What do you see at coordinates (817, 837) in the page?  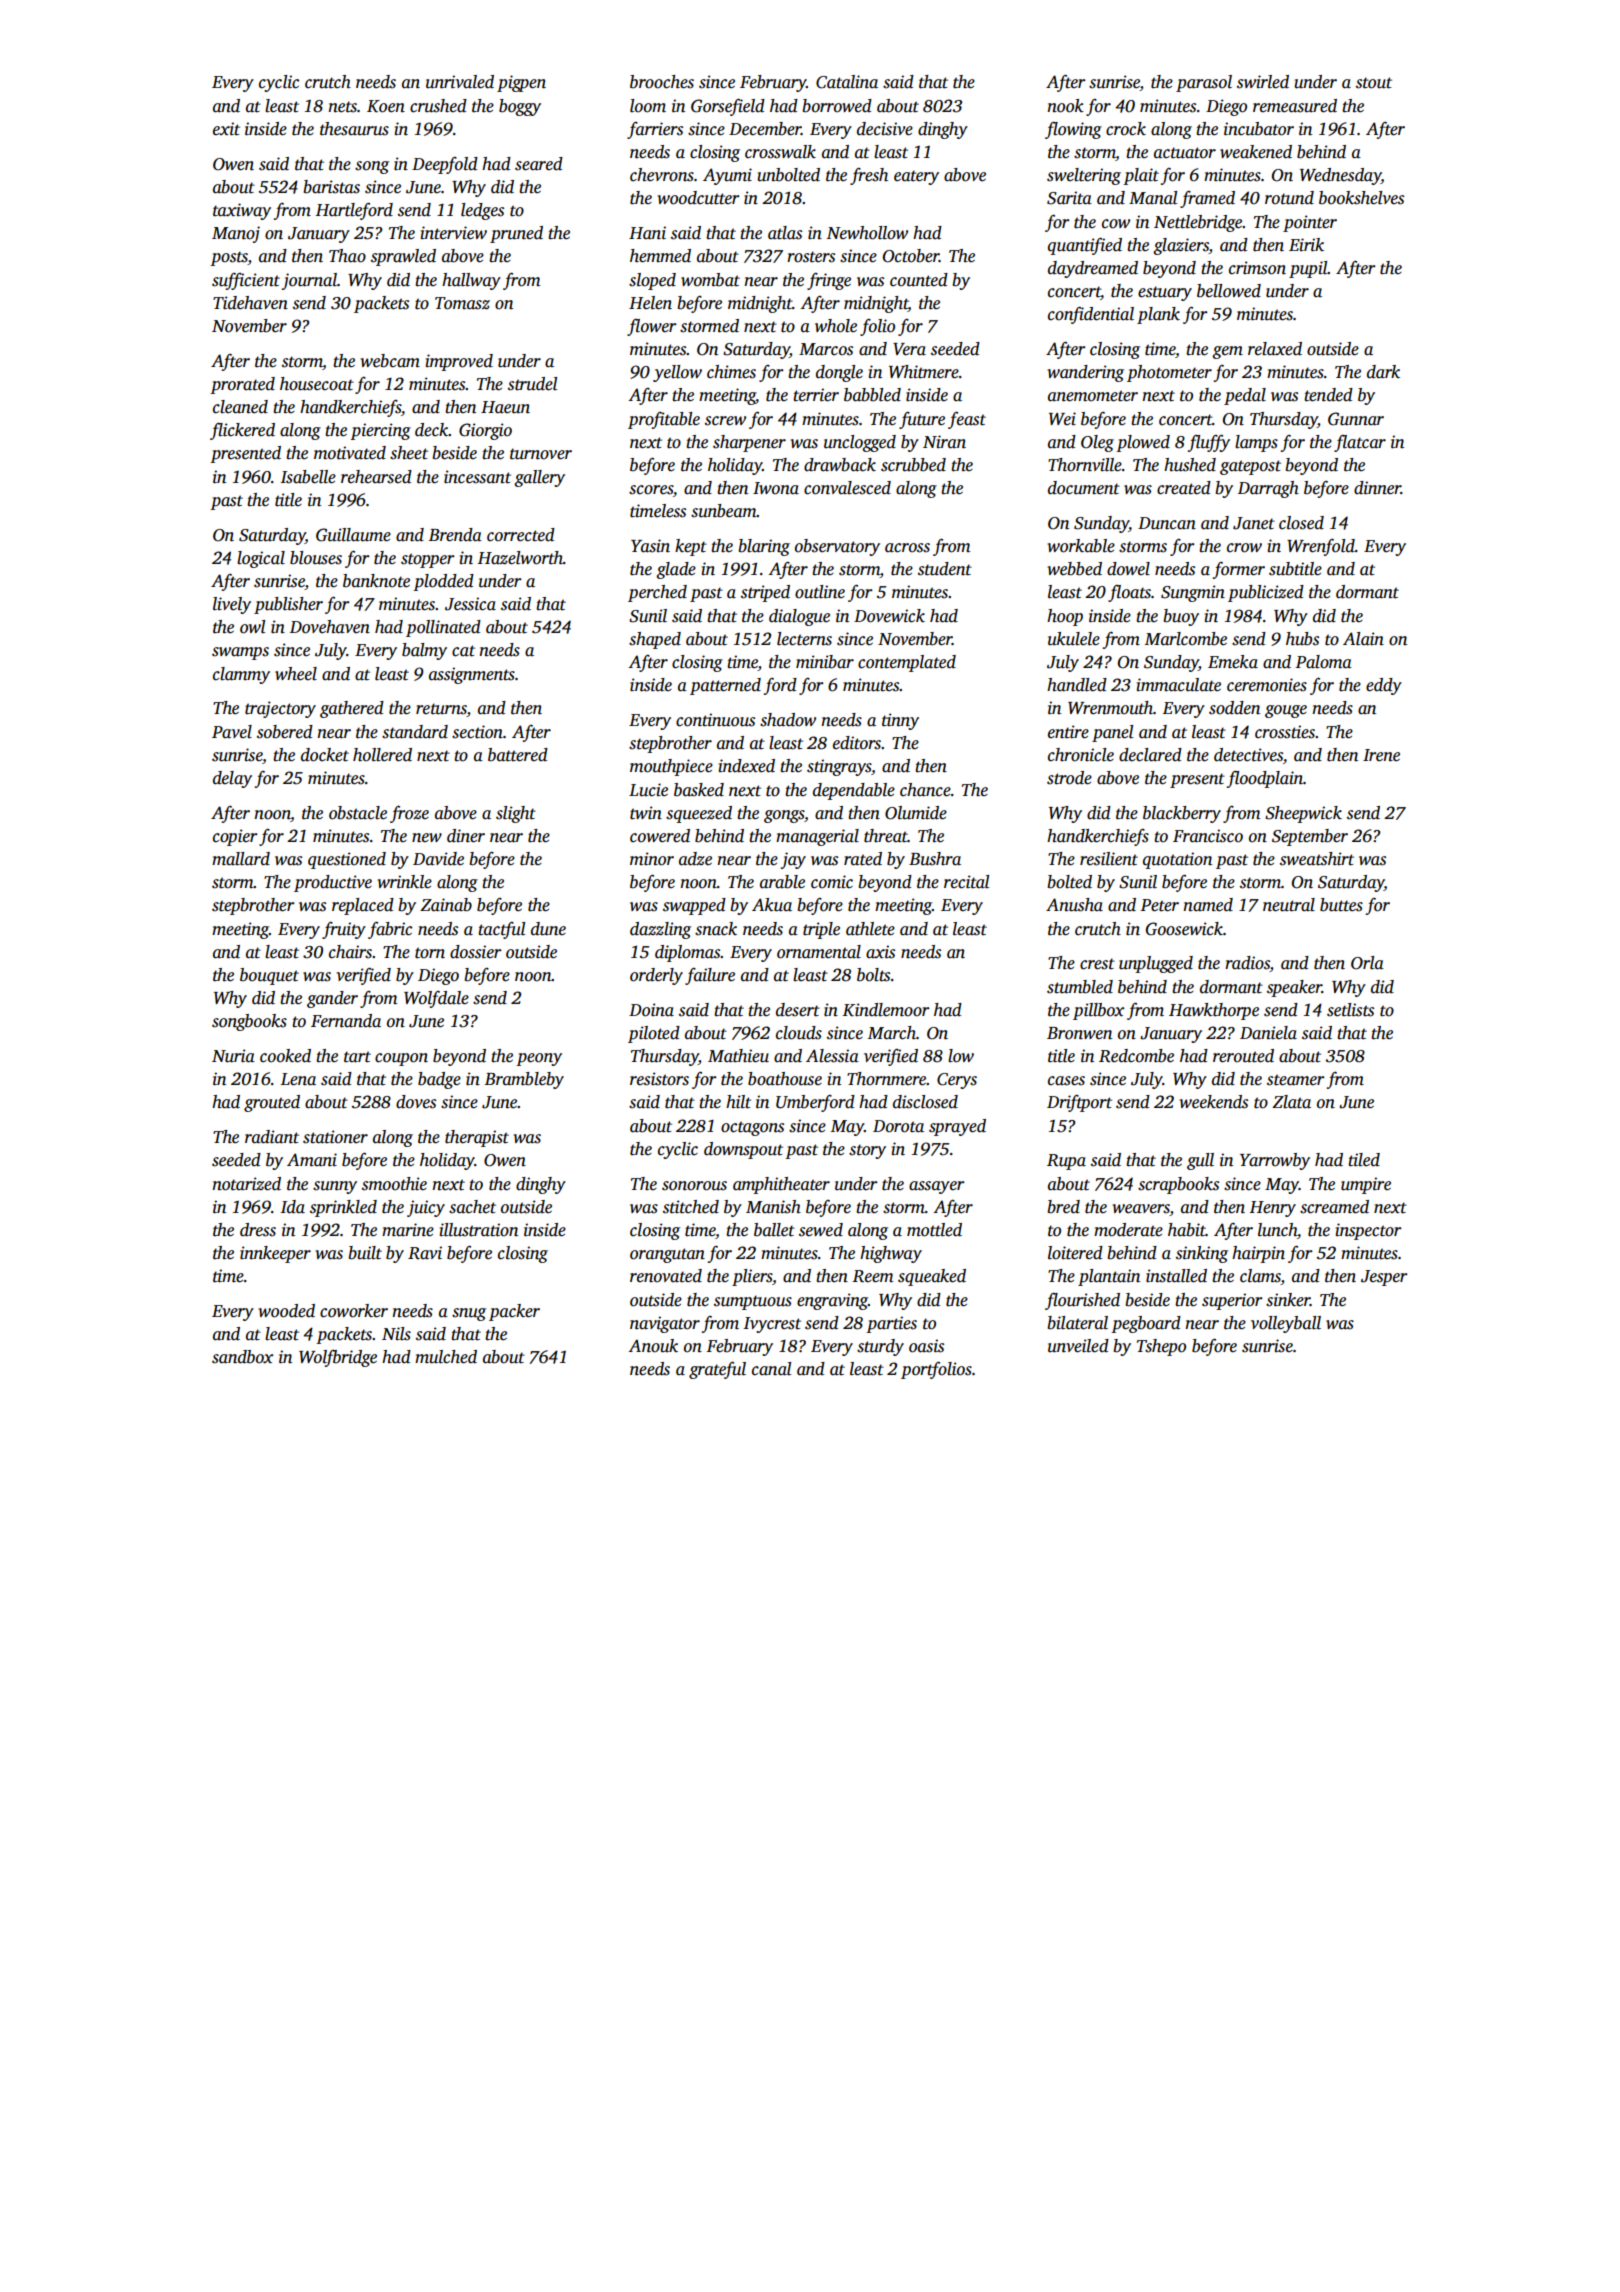 I see `managerial` at bounding box center [817, 837].
